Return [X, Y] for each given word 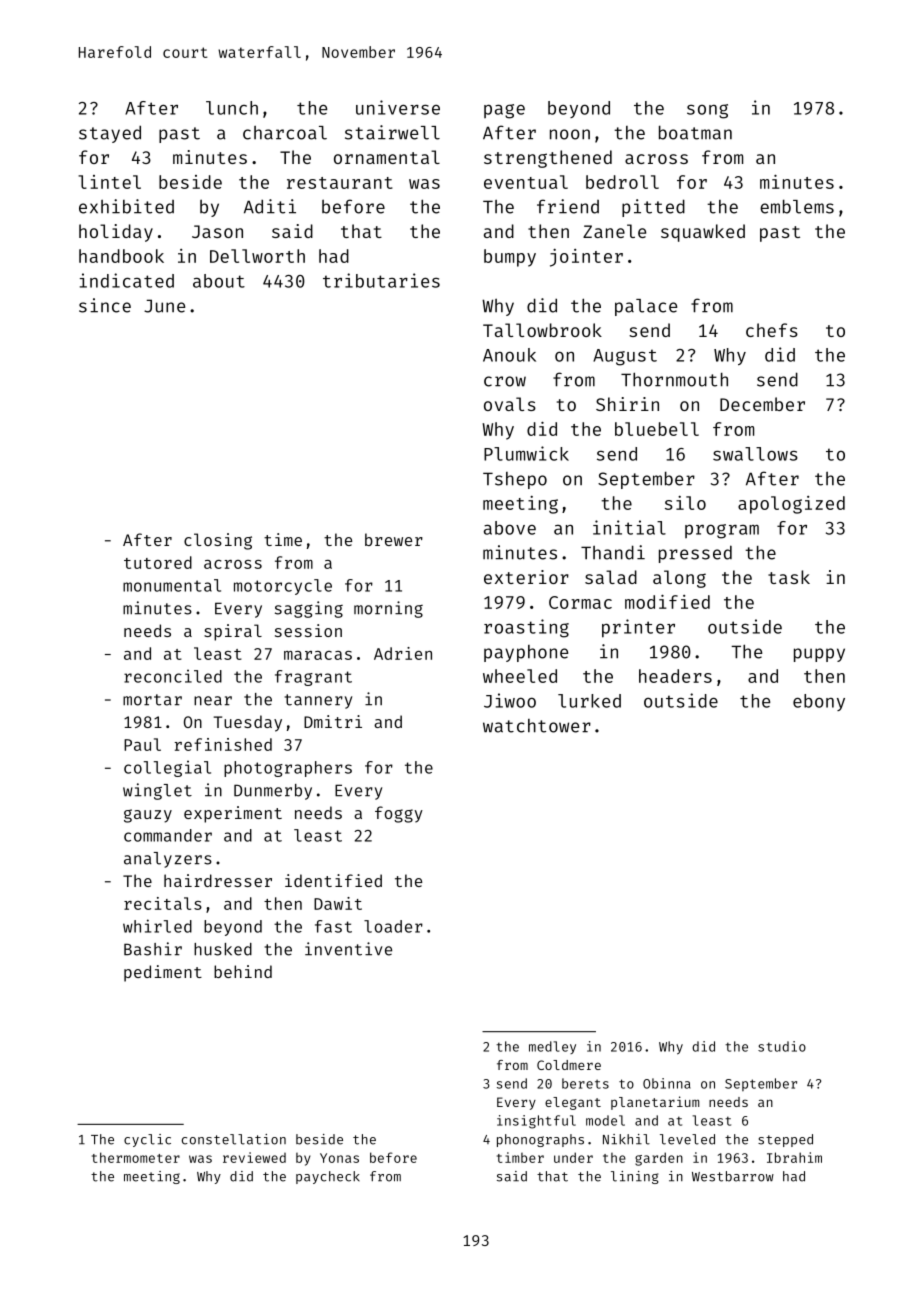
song [707, 111]
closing [218, 541]
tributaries [381, 280]
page [504, 111]
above [510, 528]
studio [782, 1046]
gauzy [148, 816]
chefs [772, 330]
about [219, 281]
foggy [399, 814]
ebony [819, 702]
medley [552, 1047]
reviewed [254, 1157]
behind [243, 971]
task [789, 577]
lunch [232, 108]
